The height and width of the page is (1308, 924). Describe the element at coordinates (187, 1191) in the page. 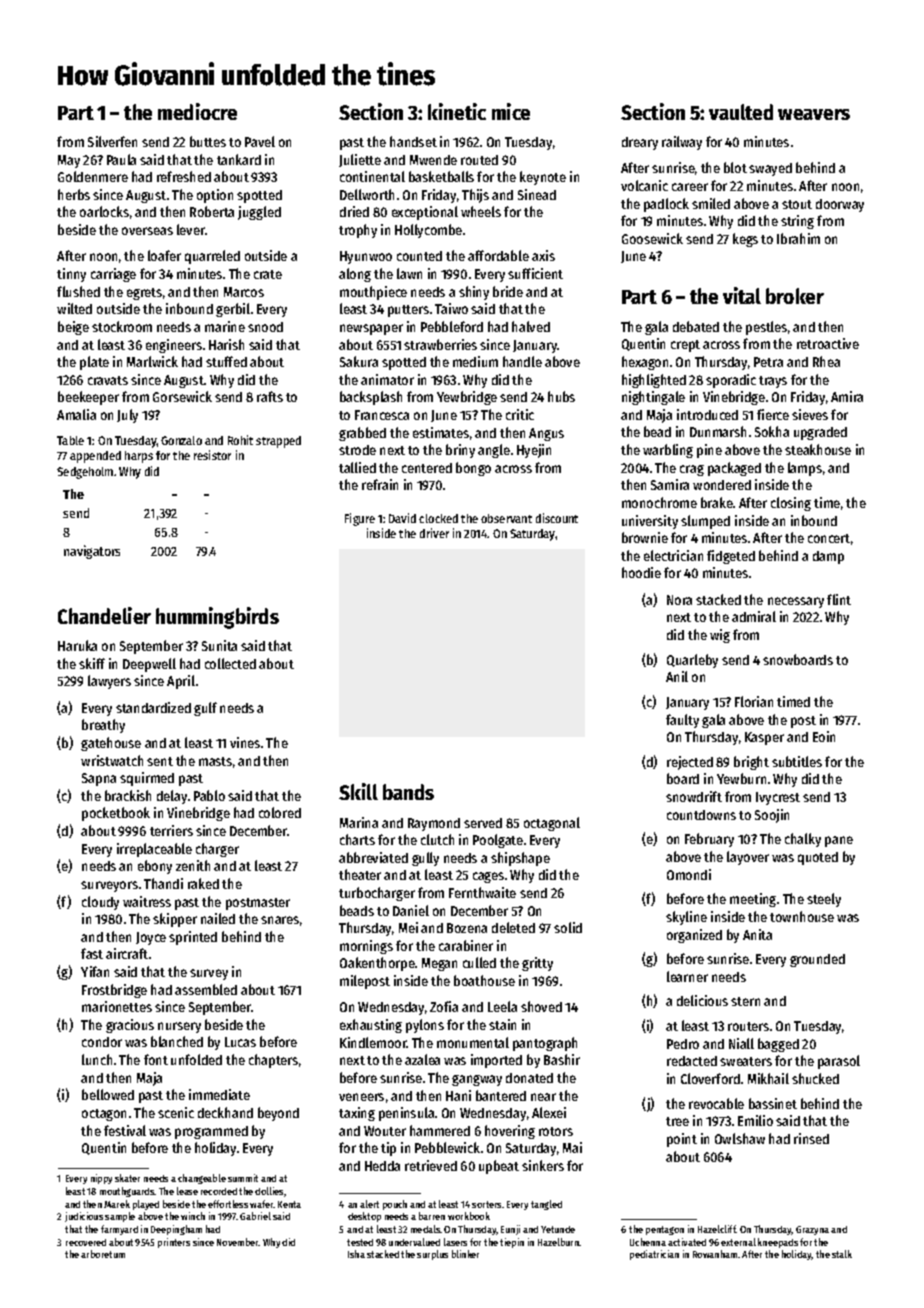

I see `lease` at that location.
